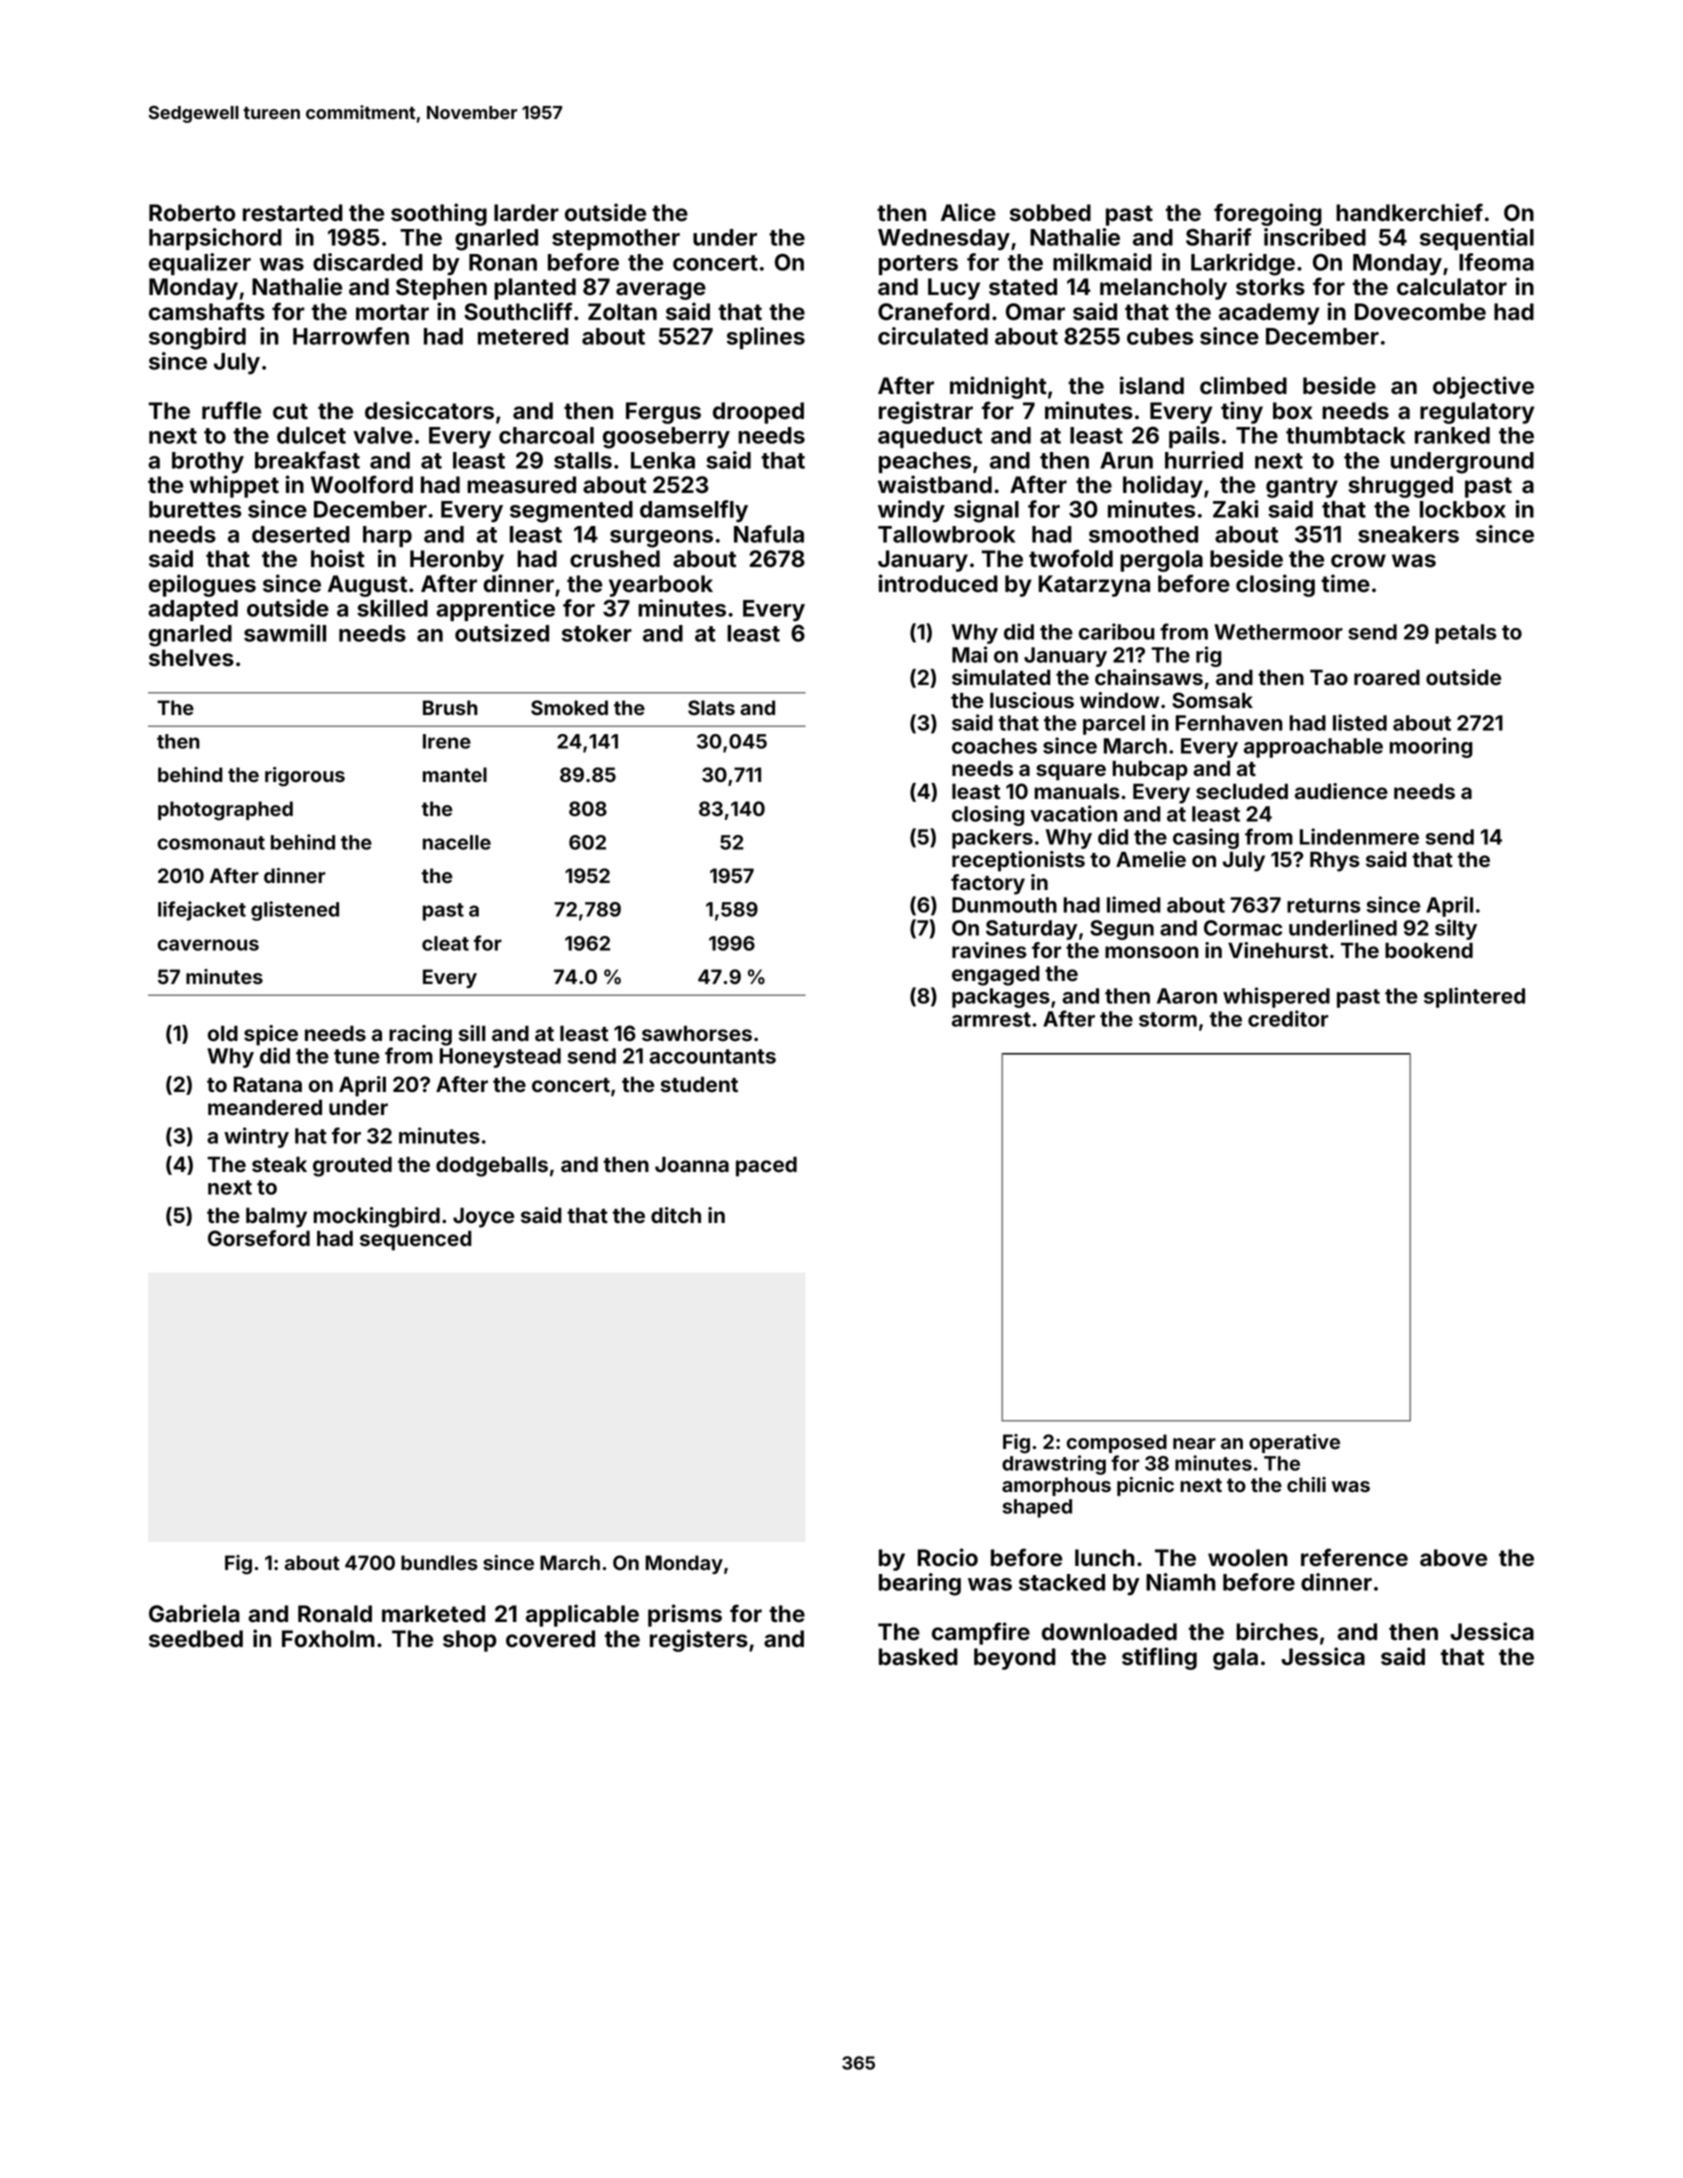 This page has height=2178, width=1683. I want to click on packages, so click(1001, 998).
